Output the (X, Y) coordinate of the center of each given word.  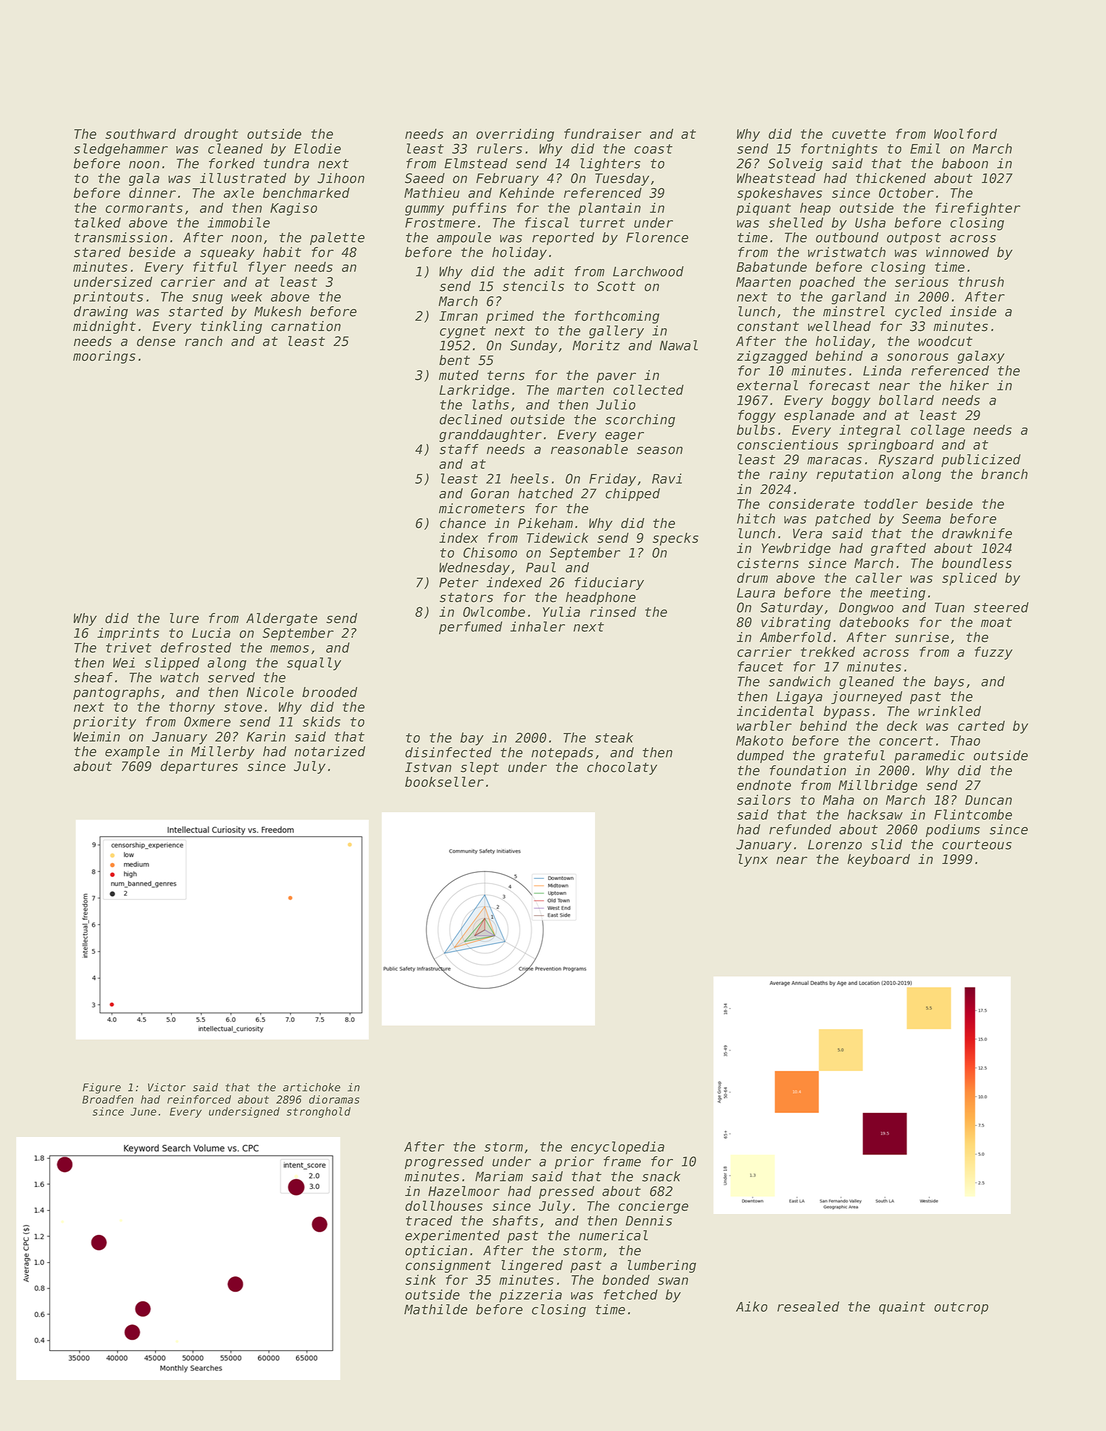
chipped (632, 494)
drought (211, 135)
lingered (532, 1266)
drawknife (977, 533)
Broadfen (108, 1099)
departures (199, 767)
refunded (800, 829)
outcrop (961, 1308)
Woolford (965, 133)
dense (156, 341)
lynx (753, 860)
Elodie (317, 148)
